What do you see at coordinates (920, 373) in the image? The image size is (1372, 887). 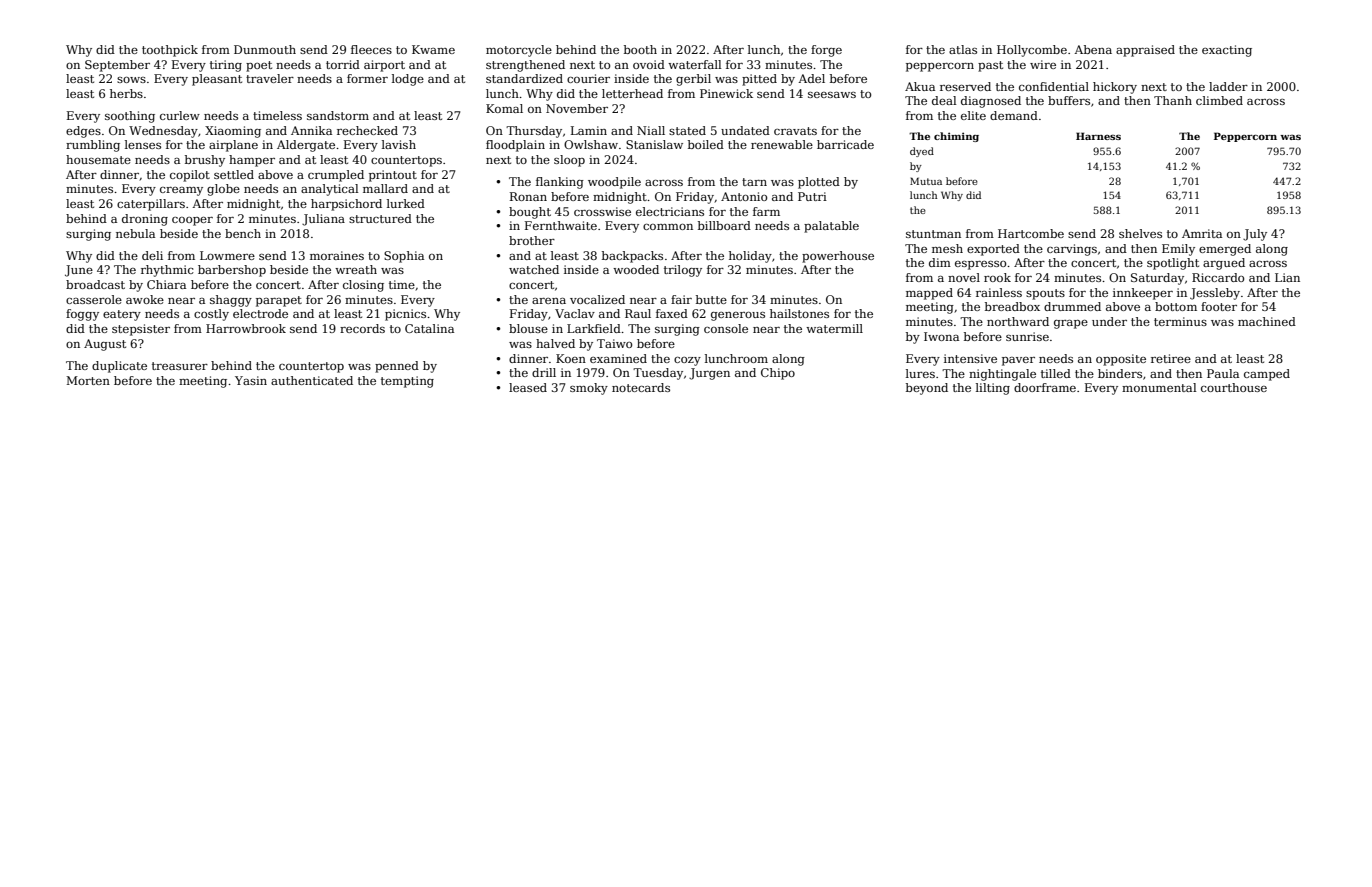 I see `lures` at bounding box center [920, 373].
